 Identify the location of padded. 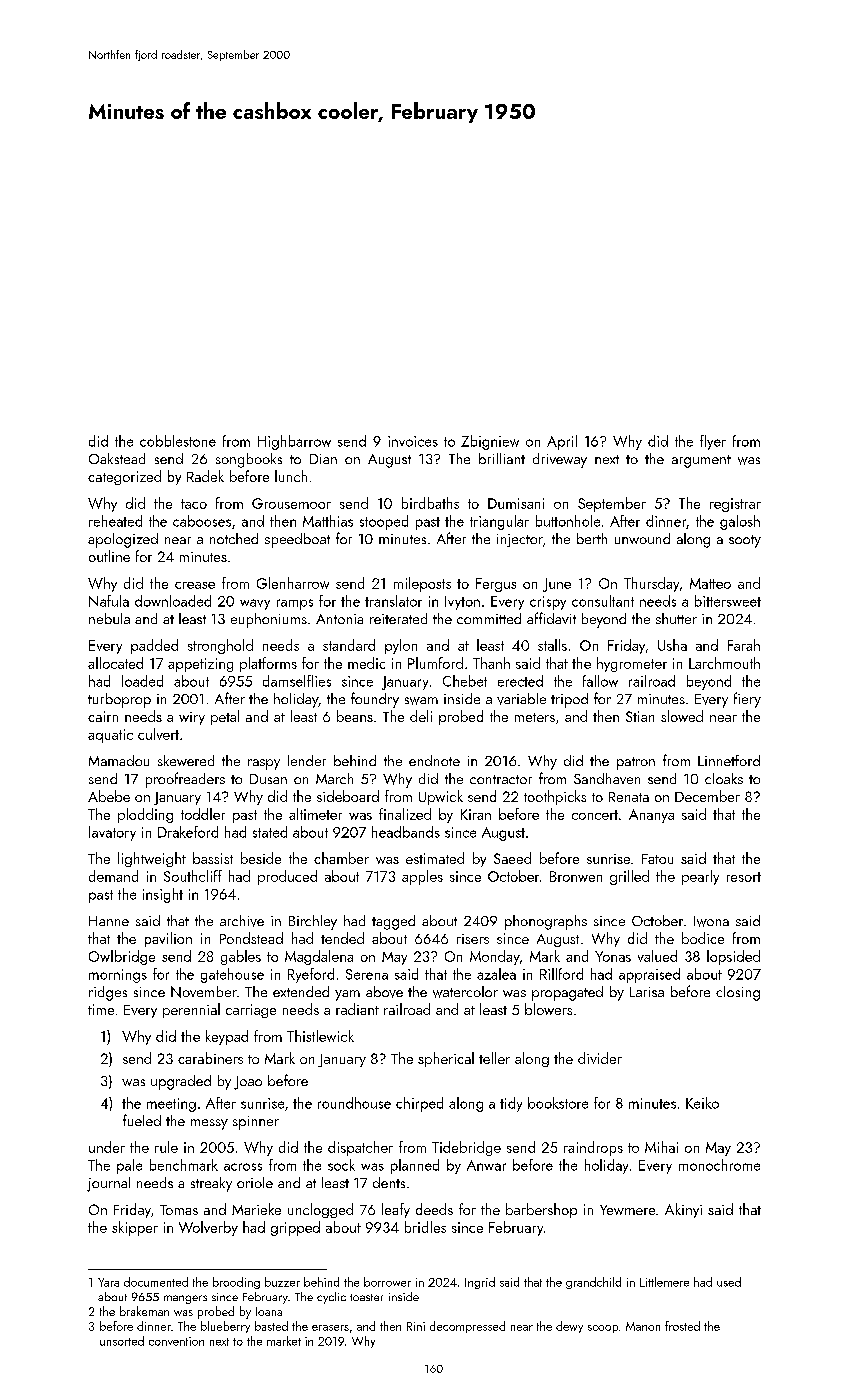
(154, 646).
